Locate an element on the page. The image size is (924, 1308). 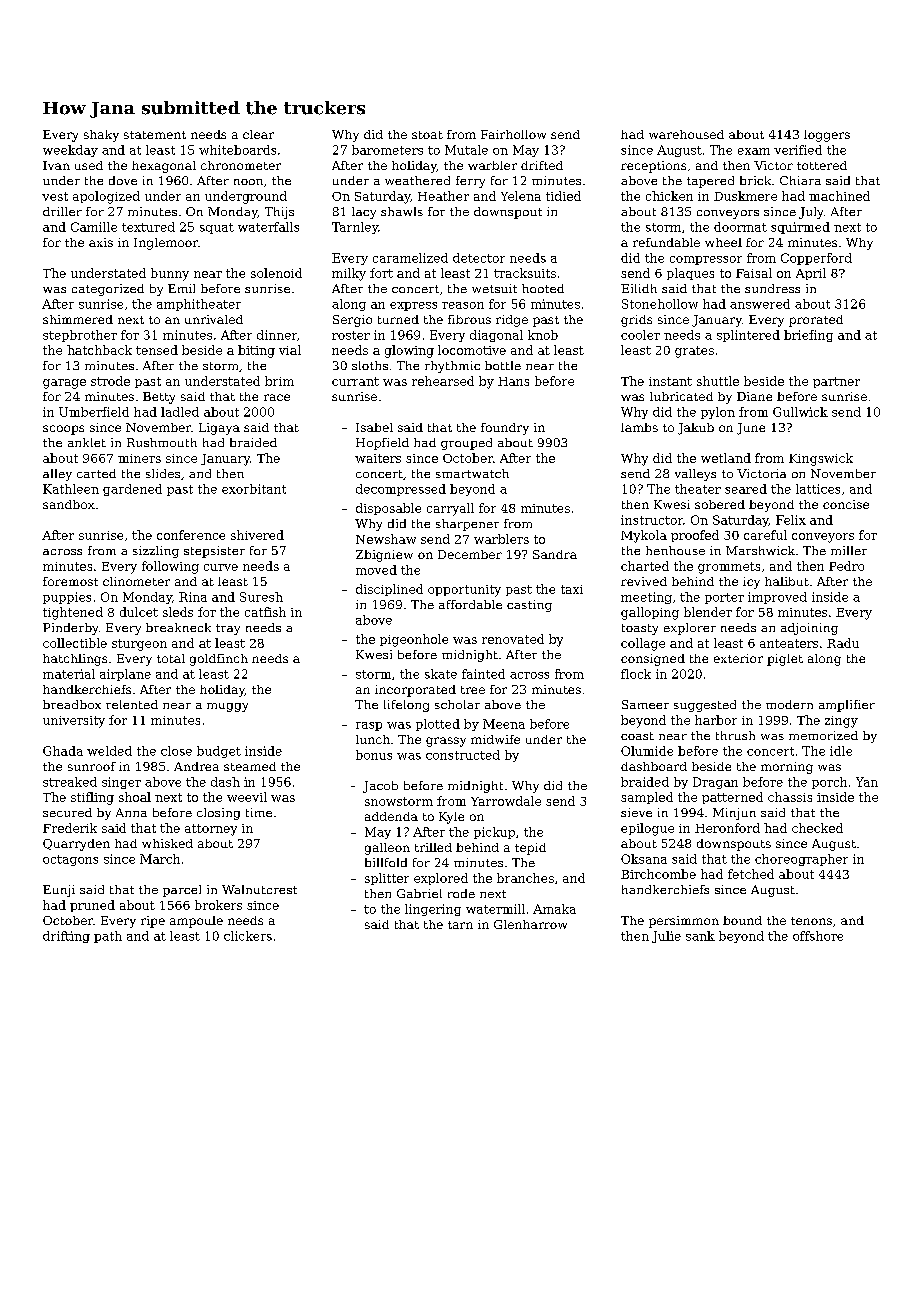
drifting is located at coordinates (66, 937).
